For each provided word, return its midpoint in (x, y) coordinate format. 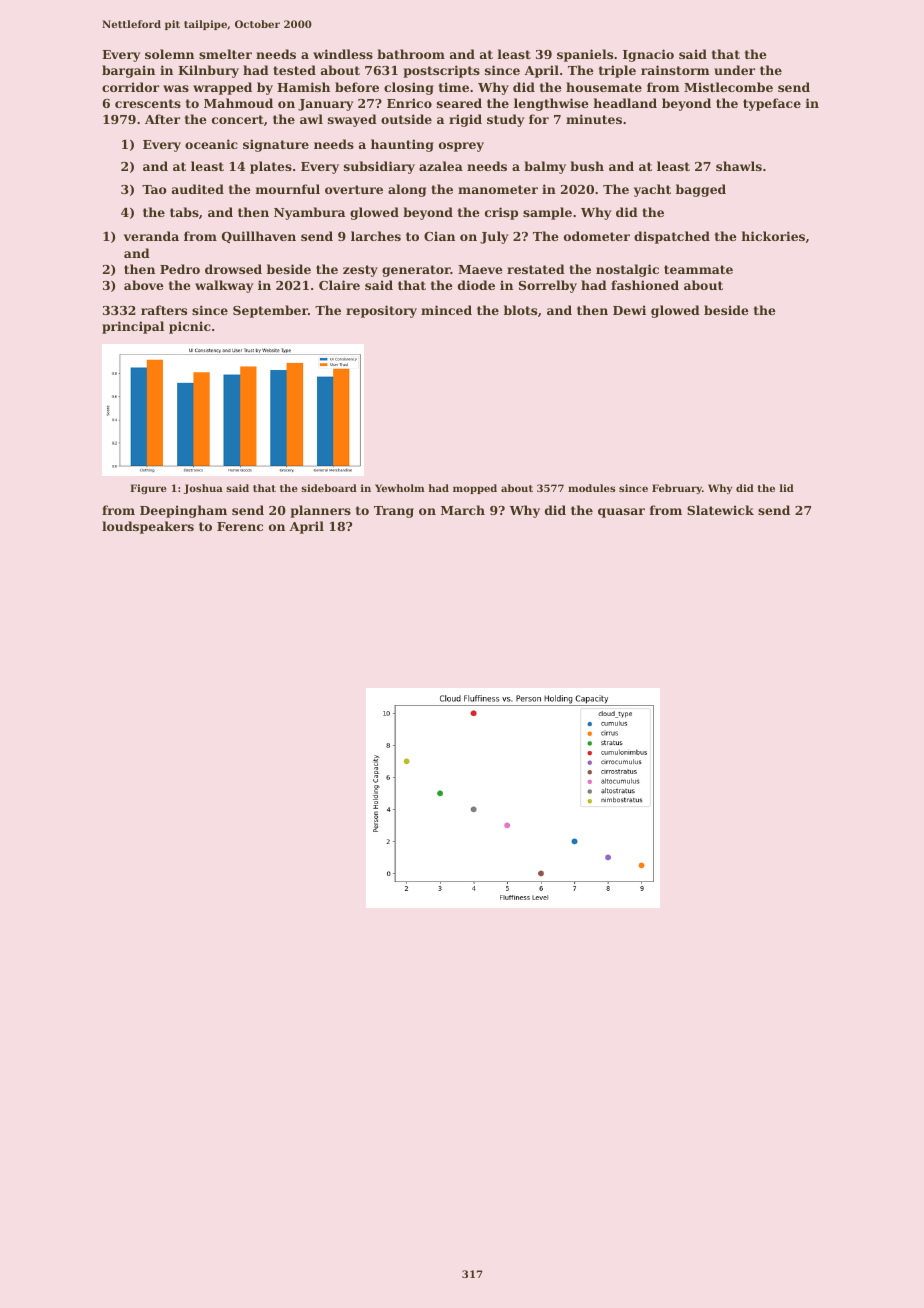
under (734, 70)
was (176, 88)
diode (476, 285)
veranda (151, 236)
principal (133, 327)
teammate (698, 269)
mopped (475, 489)
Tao (154, 189)
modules (591, 488)
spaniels (585, 55)
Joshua (203, 489)
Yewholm (400, 488)
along (407, 190)
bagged (701, 190)
